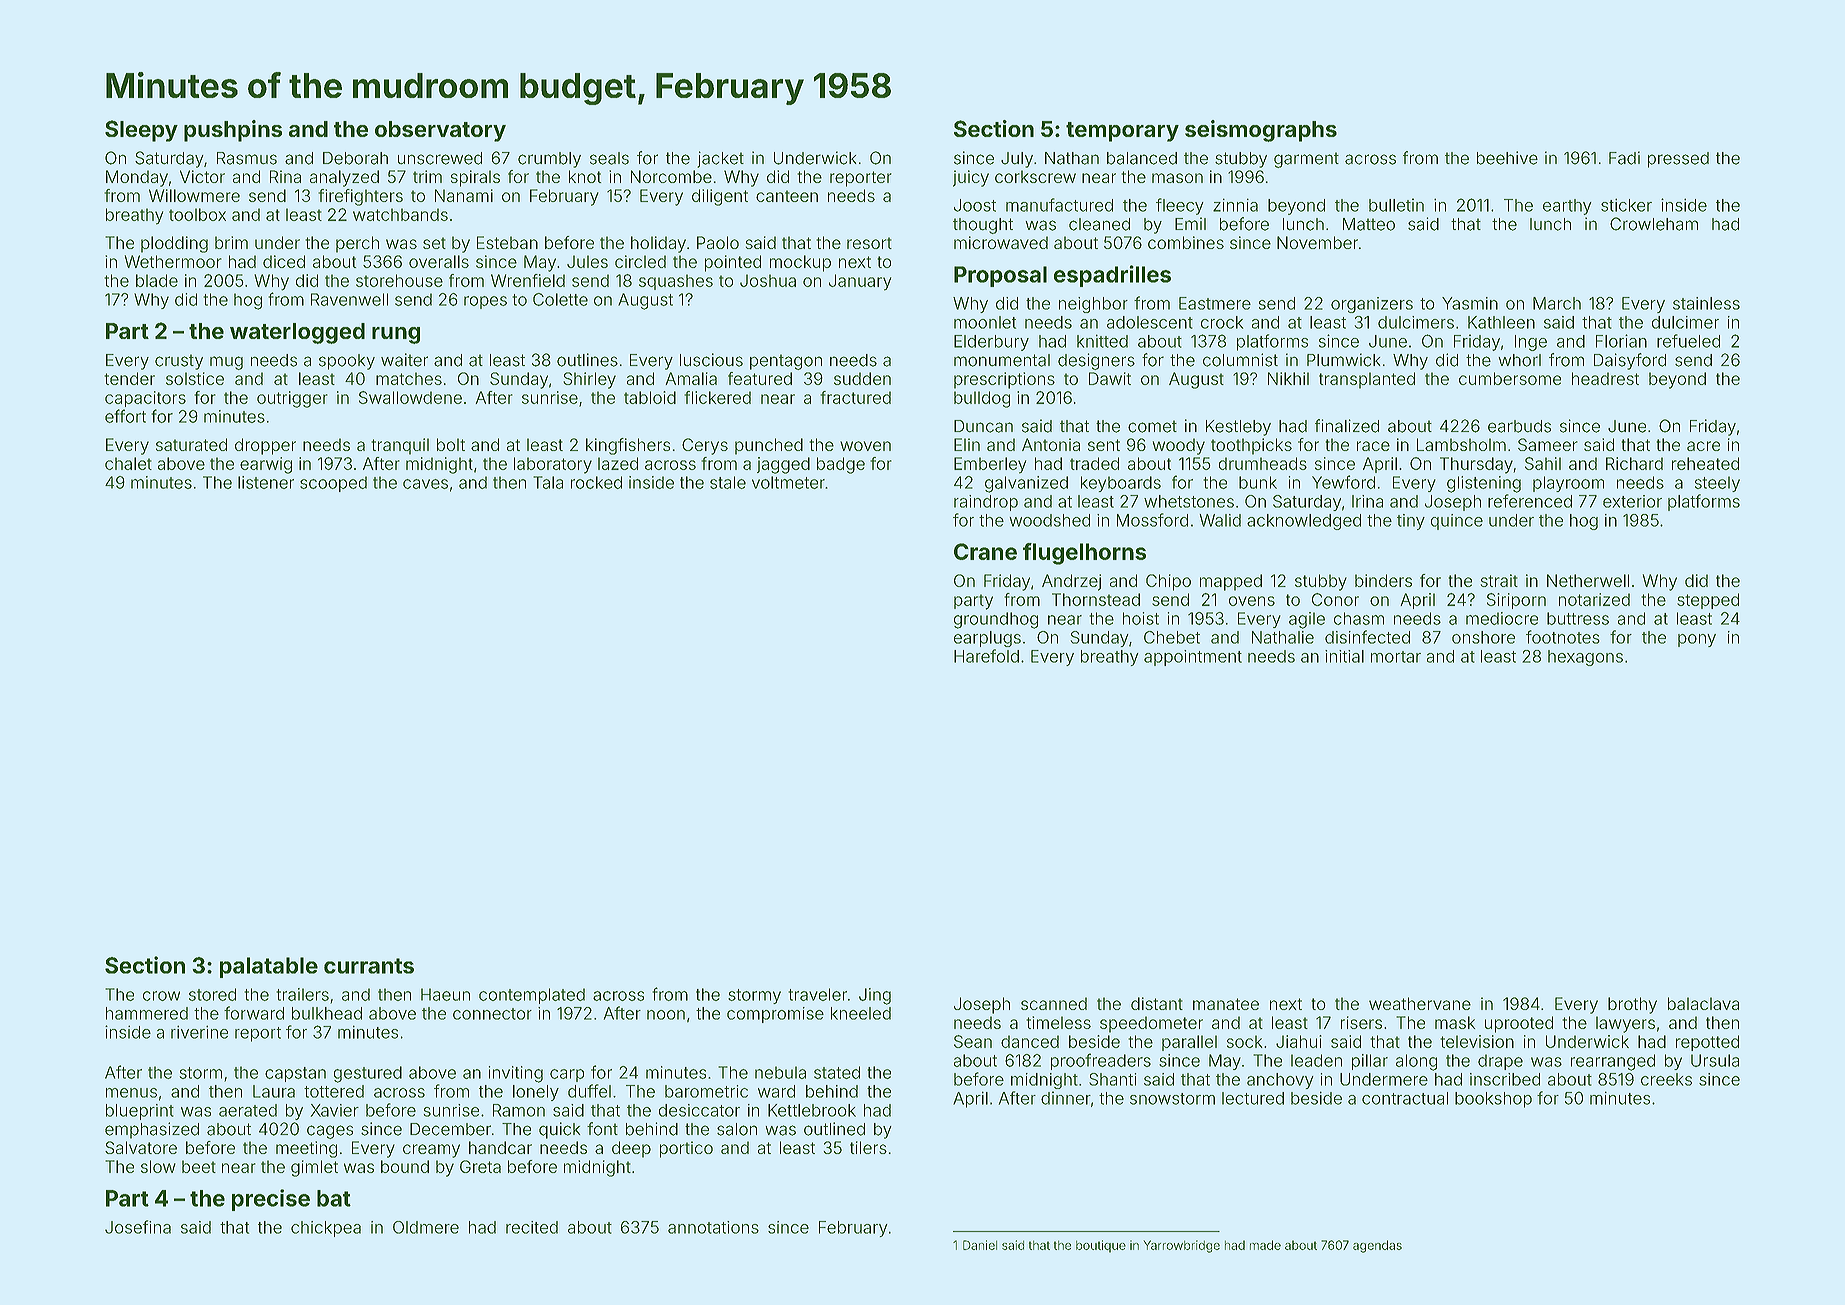  I want to click on balaclava, so click(1703, 1003).
